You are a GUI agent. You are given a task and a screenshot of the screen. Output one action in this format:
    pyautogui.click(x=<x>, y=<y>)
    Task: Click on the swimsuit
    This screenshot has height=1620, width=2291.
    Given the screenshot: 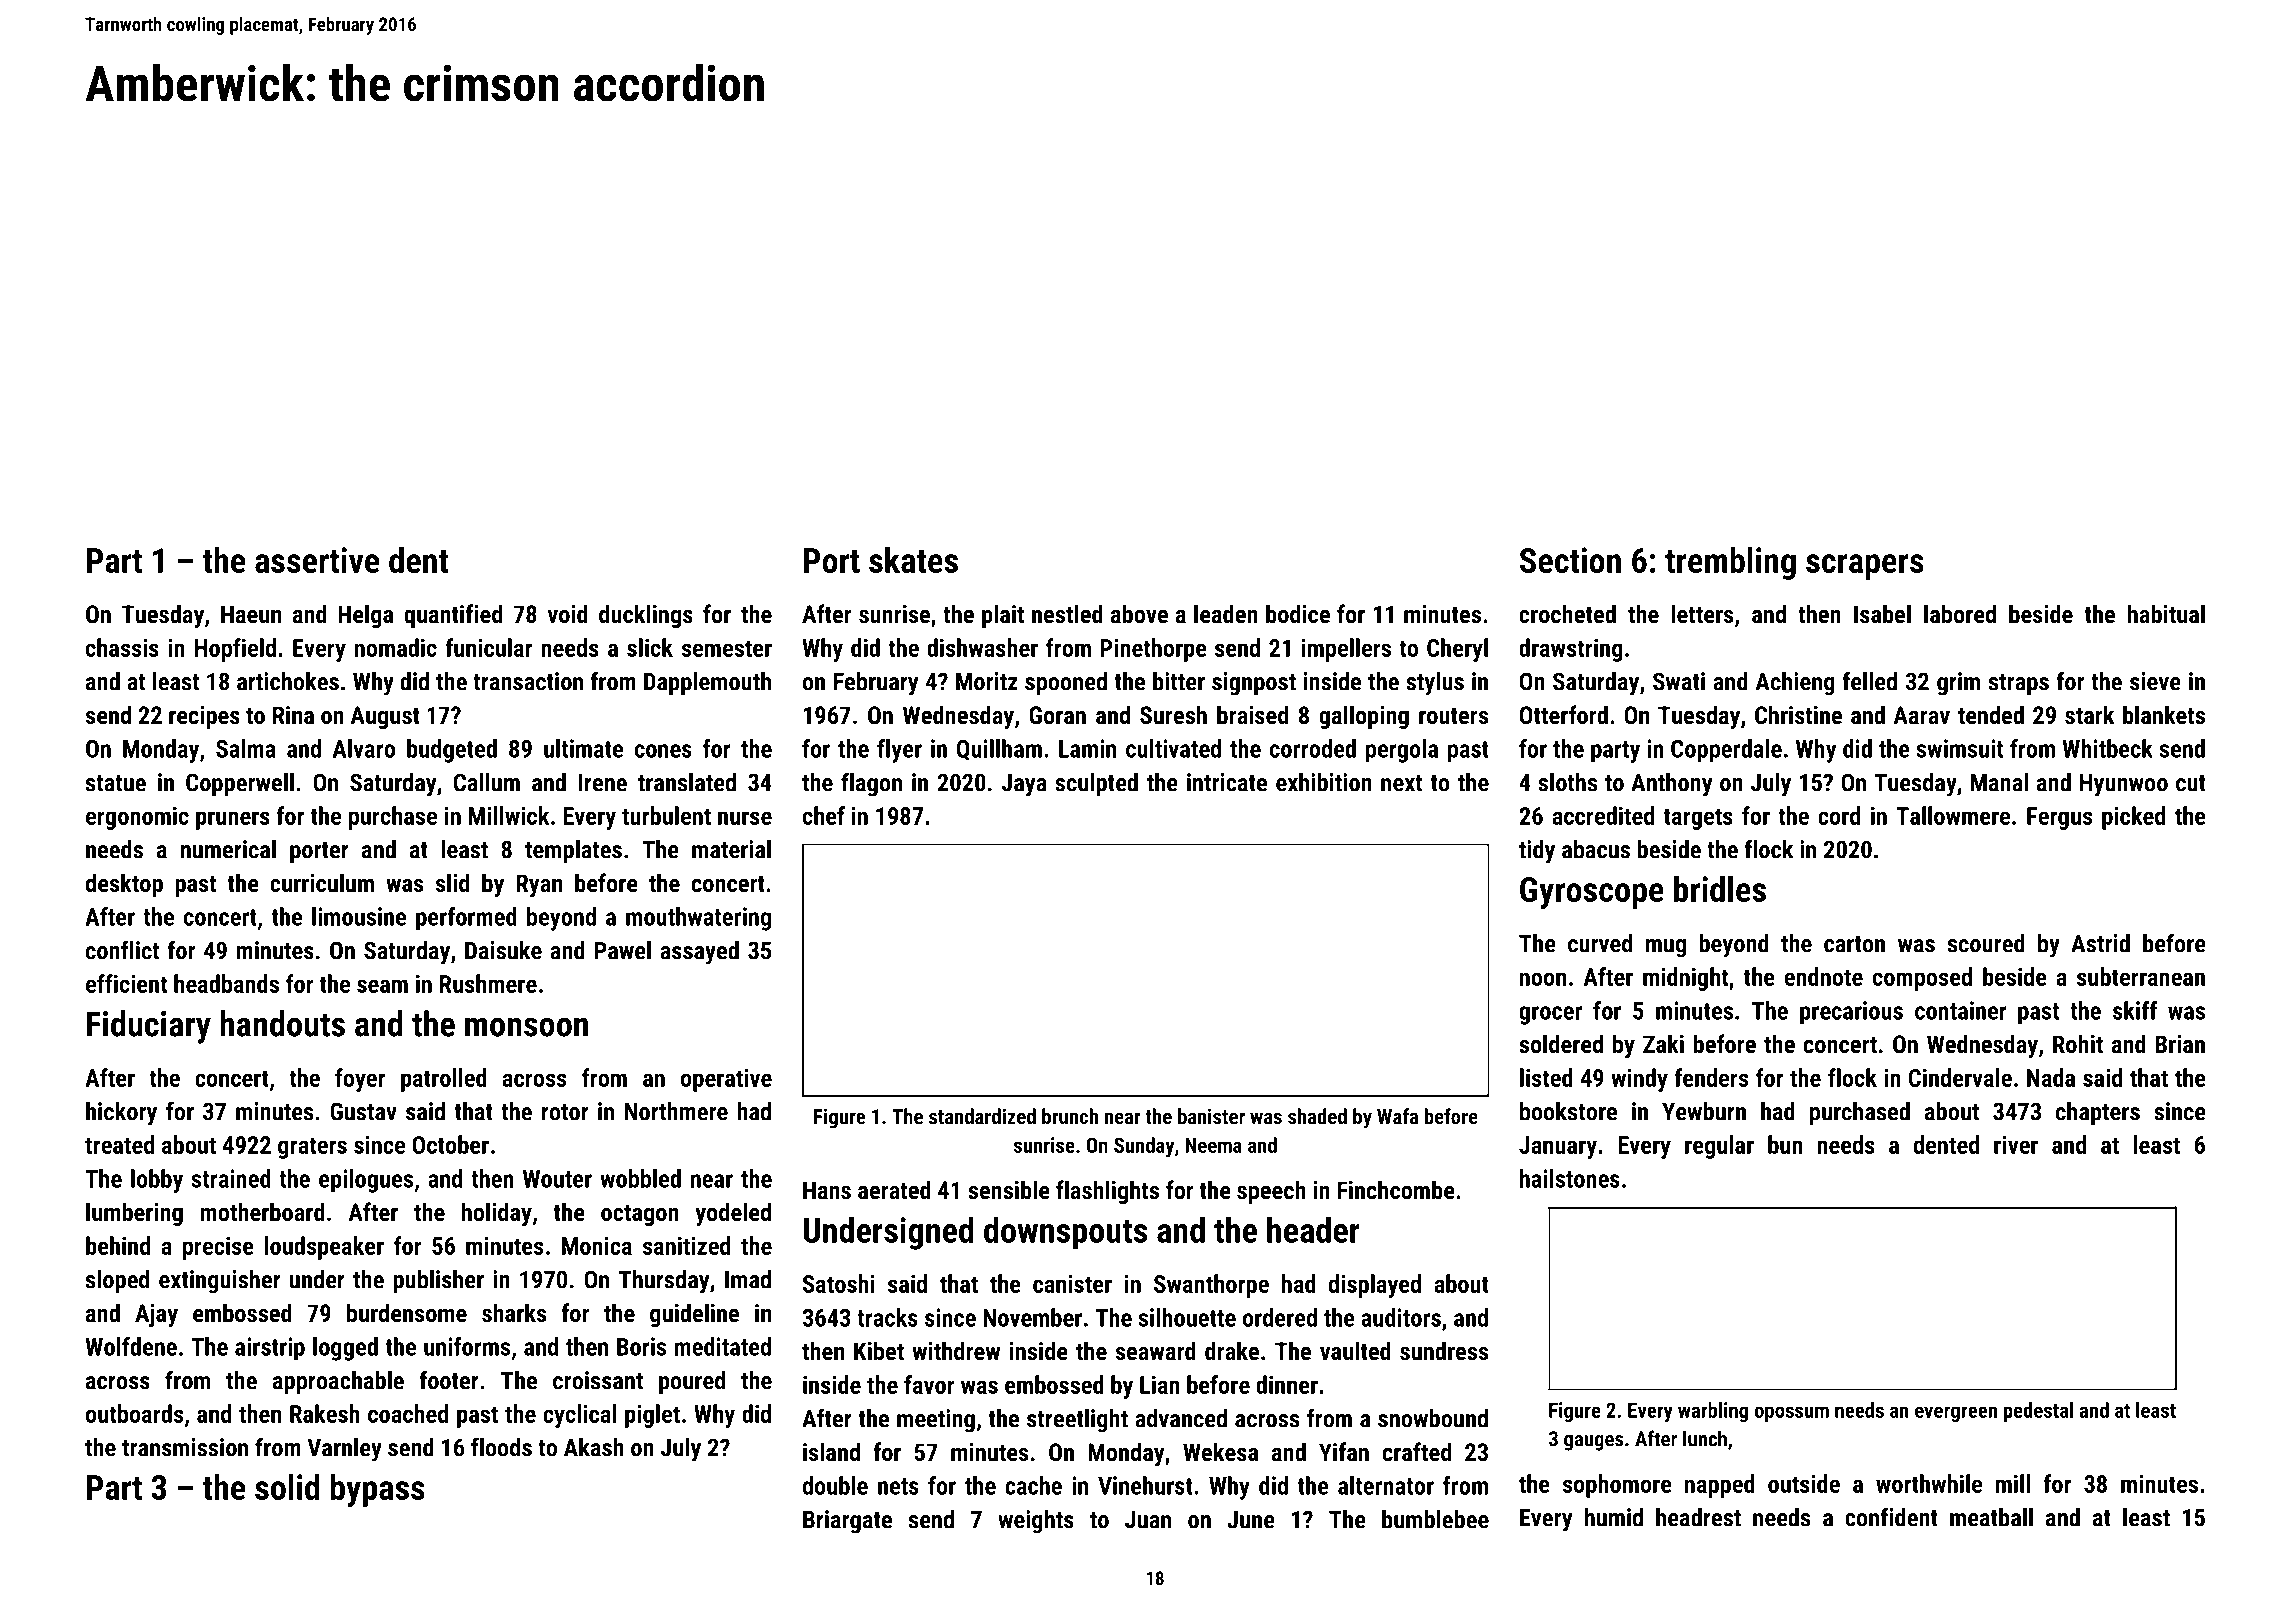 What is the action you would take?
    pyautogui.click(x=1960, y=748)
